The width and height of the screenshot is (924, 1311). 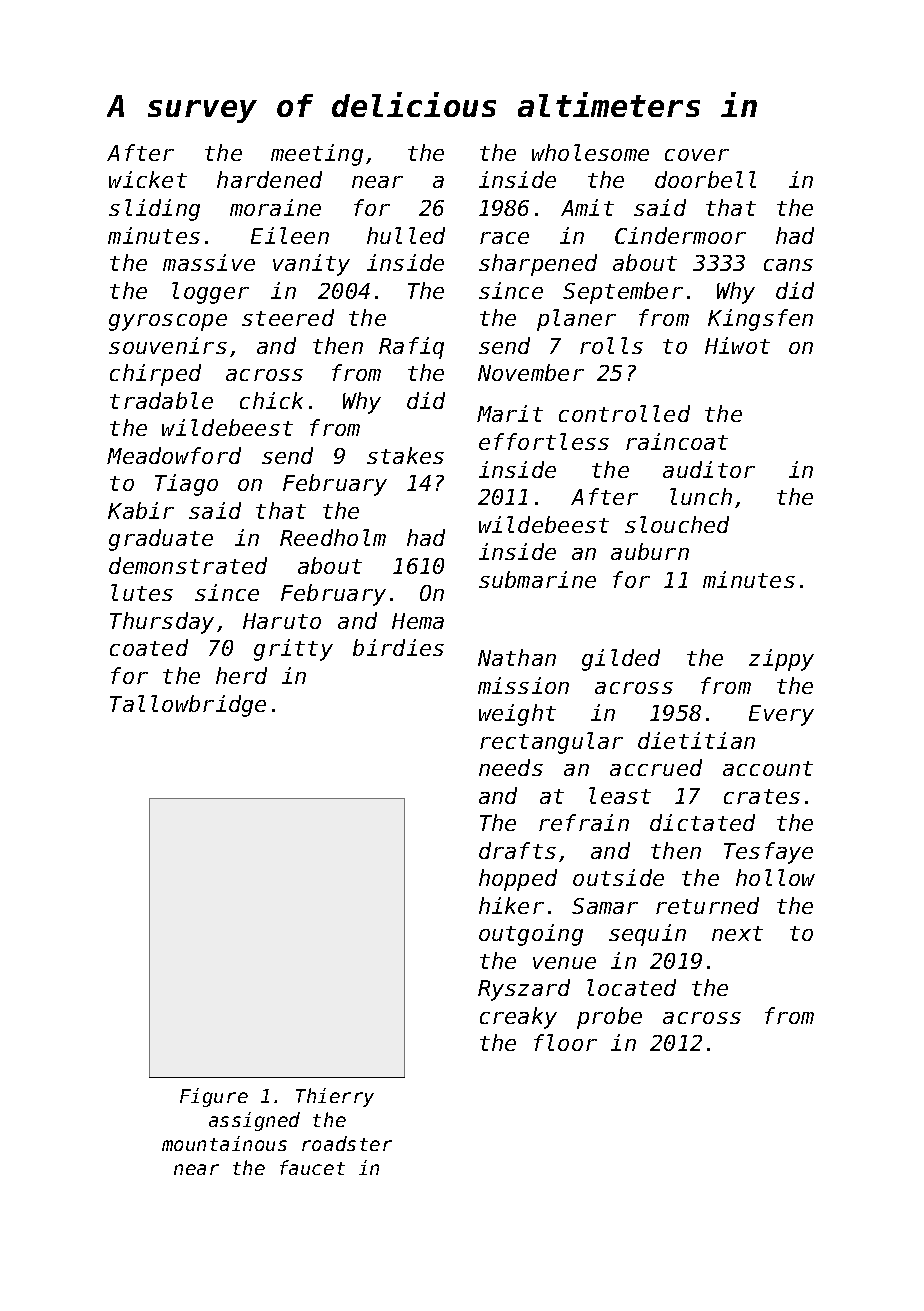 What do you see at coordinates (398, 647) in the screenshot?
I see `birdies` at bounding box center [398, 647].
